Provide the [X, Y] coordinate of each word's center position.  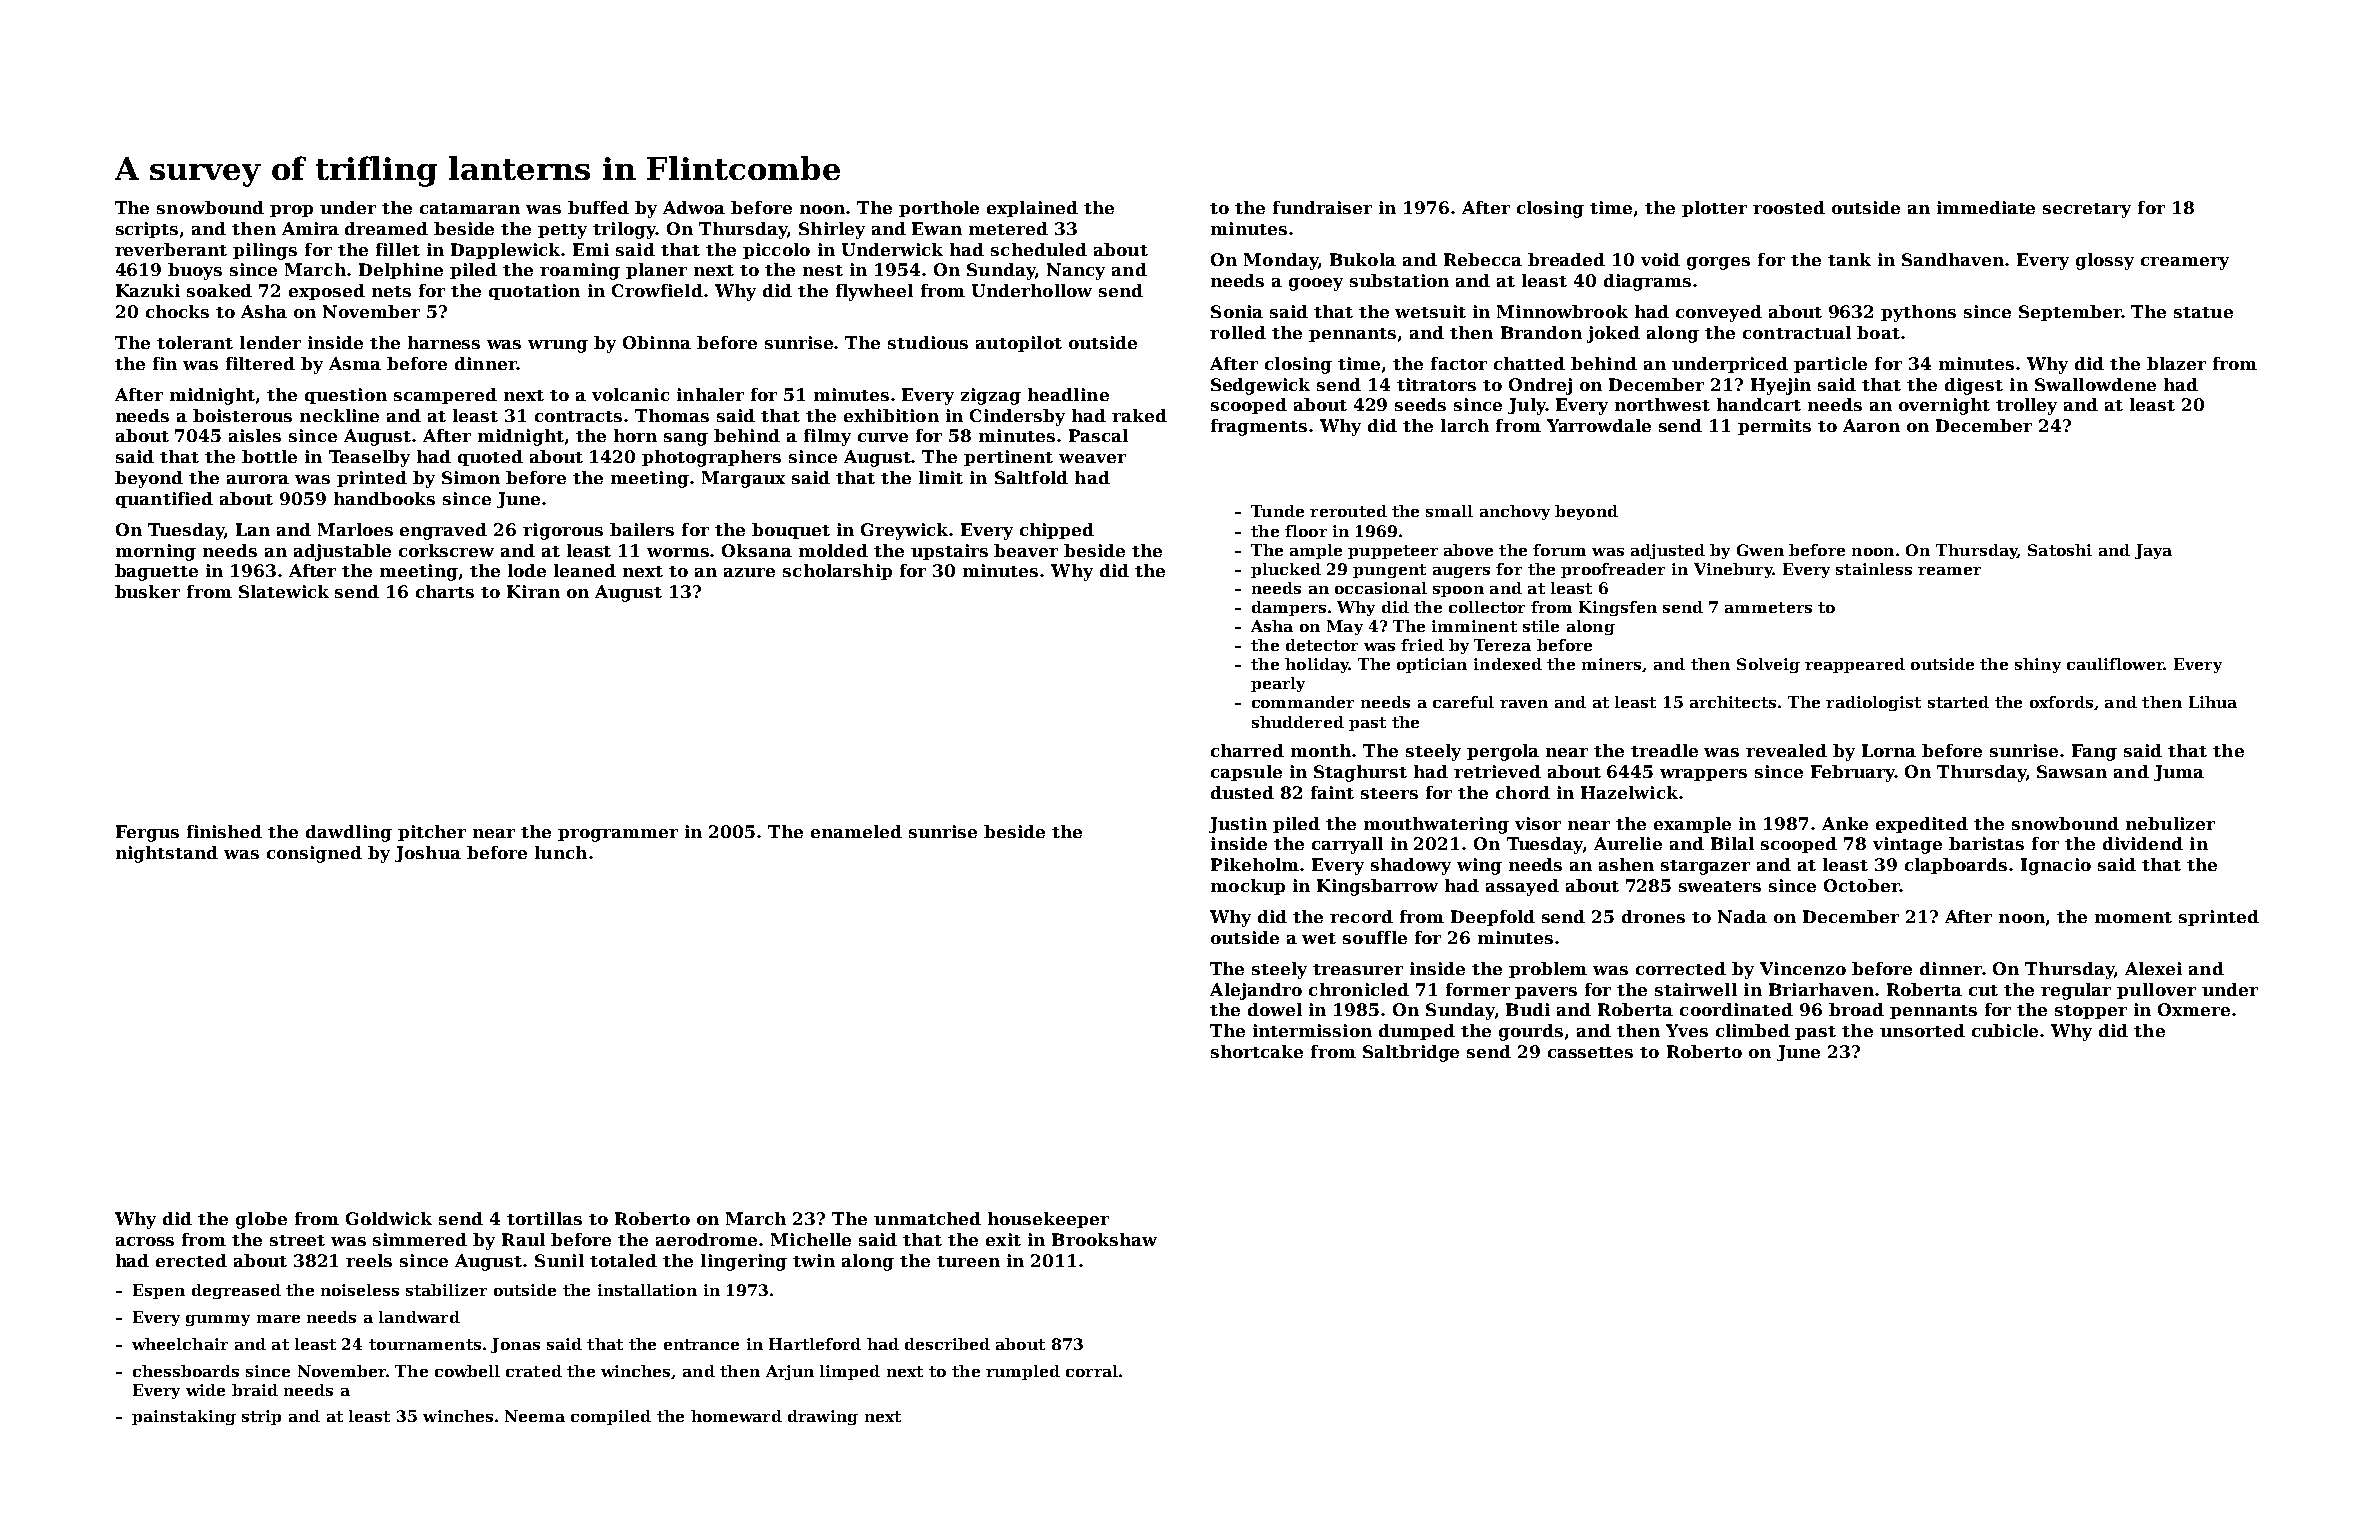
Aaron [1871, 425]
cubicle [2005, 1030]
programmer [618, 835]
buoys [195, 271]
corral [1092, 1371]
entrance [701, 1344]
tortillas [544, 1218]
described [947, 1344]
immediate [1986, 207]
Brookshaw [1104, 1239]
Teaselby [369, 458]
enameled [856, 831]
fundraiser [1322, 207]
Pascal [1098, 435]
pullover [2156, 991]
